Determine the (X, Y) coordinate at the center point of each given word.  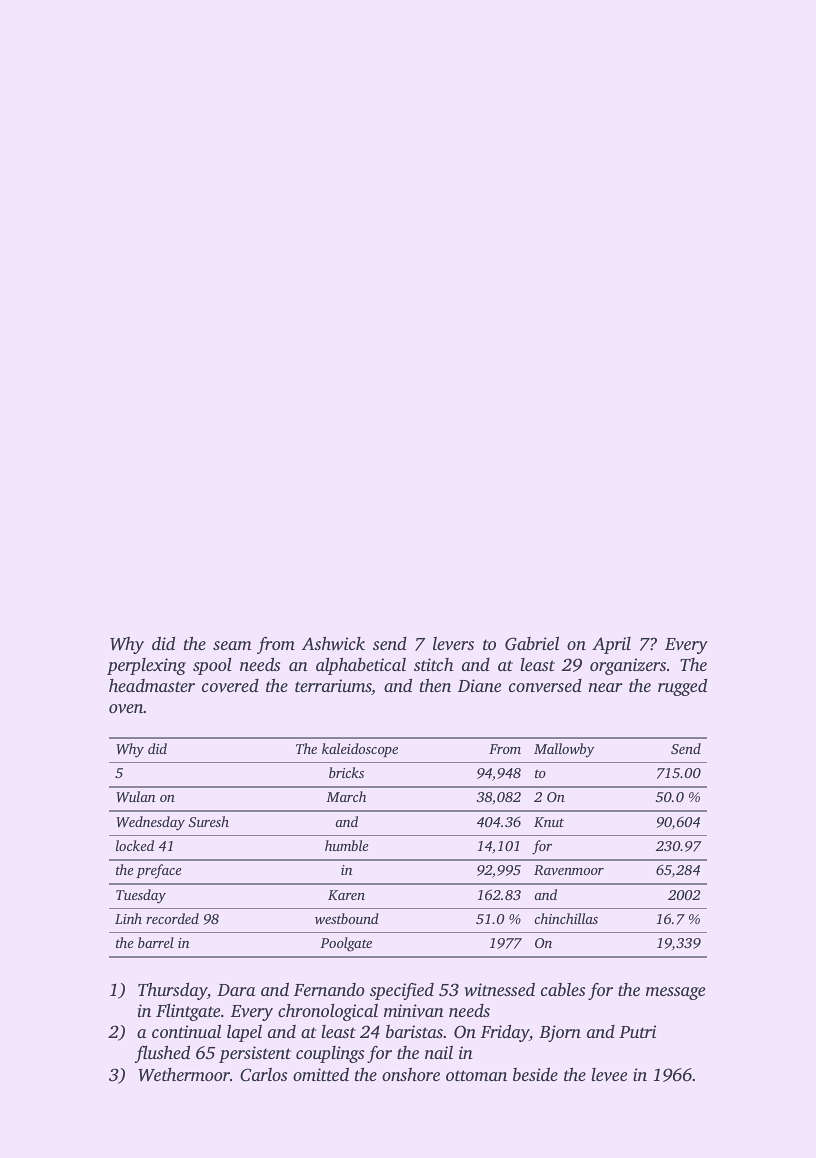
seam (232, 645)
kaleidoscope (360, 750)
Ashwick (333, 643)
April (611, 645)
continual (186, 1031)
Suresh (209, 821)
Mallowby (564, 750)
